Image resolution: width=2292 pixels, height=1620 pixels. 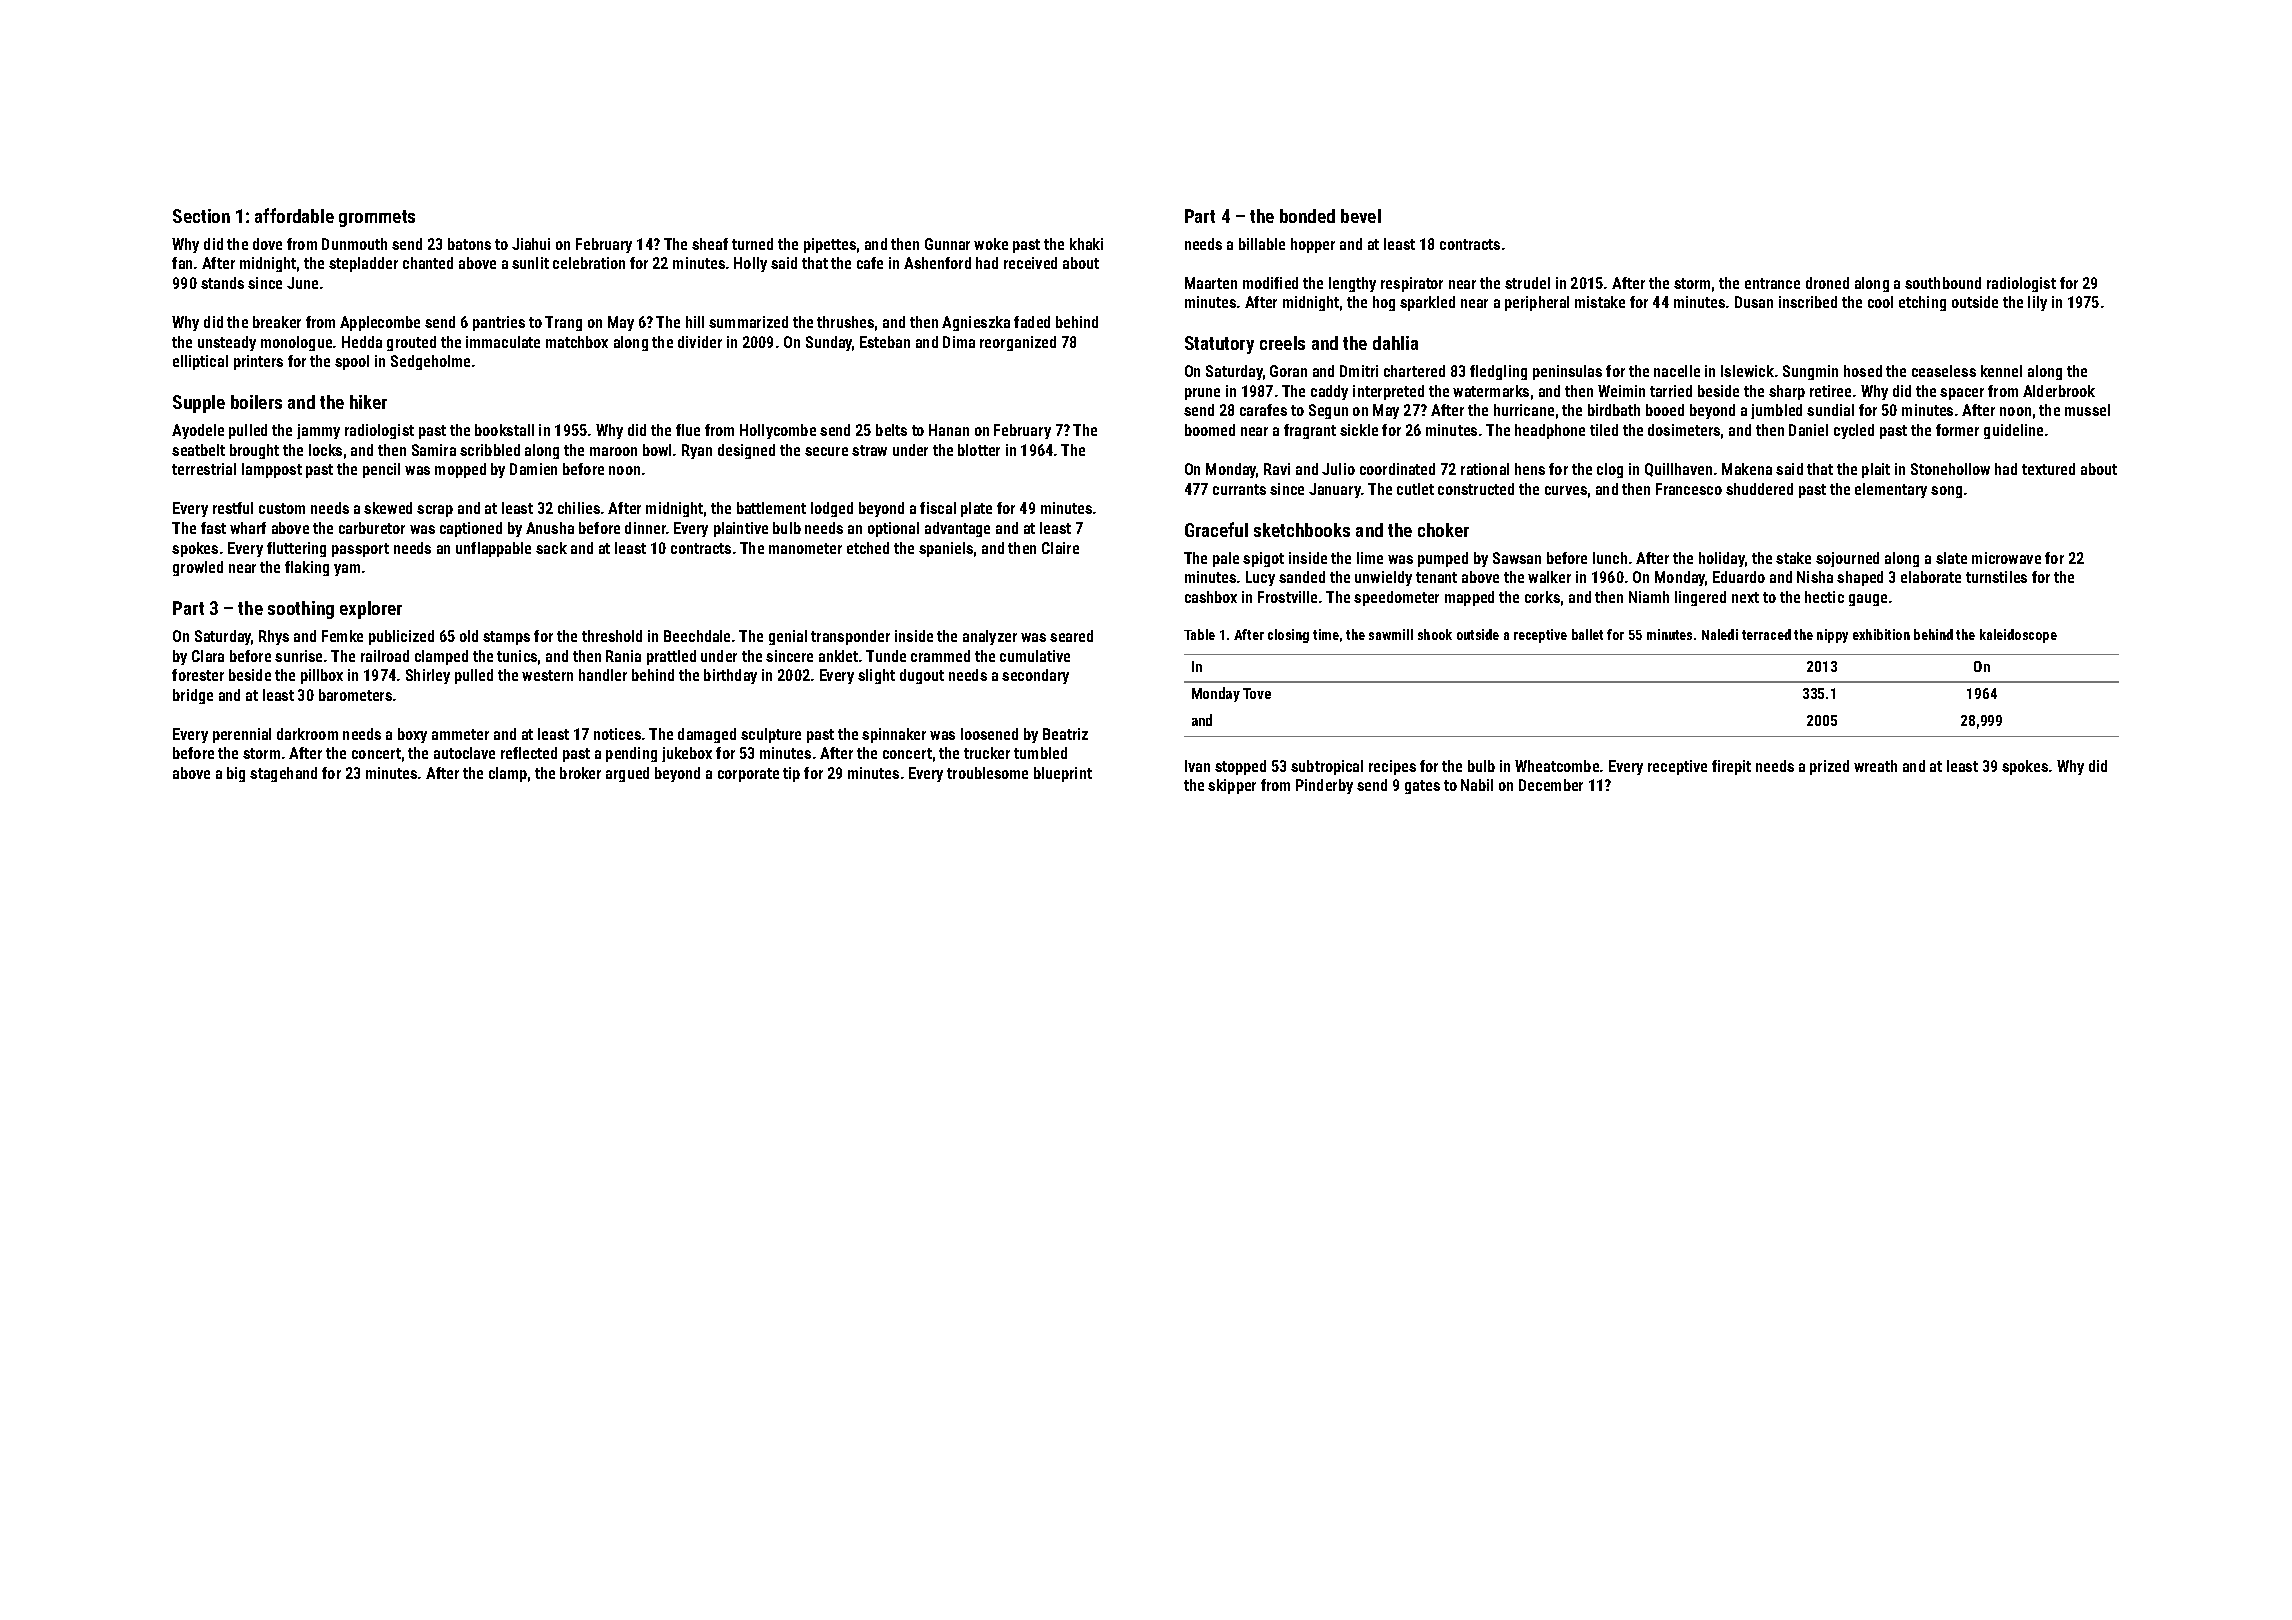 What do you see at coordinates (1414, 371) in the page?
I see `chartered` at bounding box center [1414, 371].
